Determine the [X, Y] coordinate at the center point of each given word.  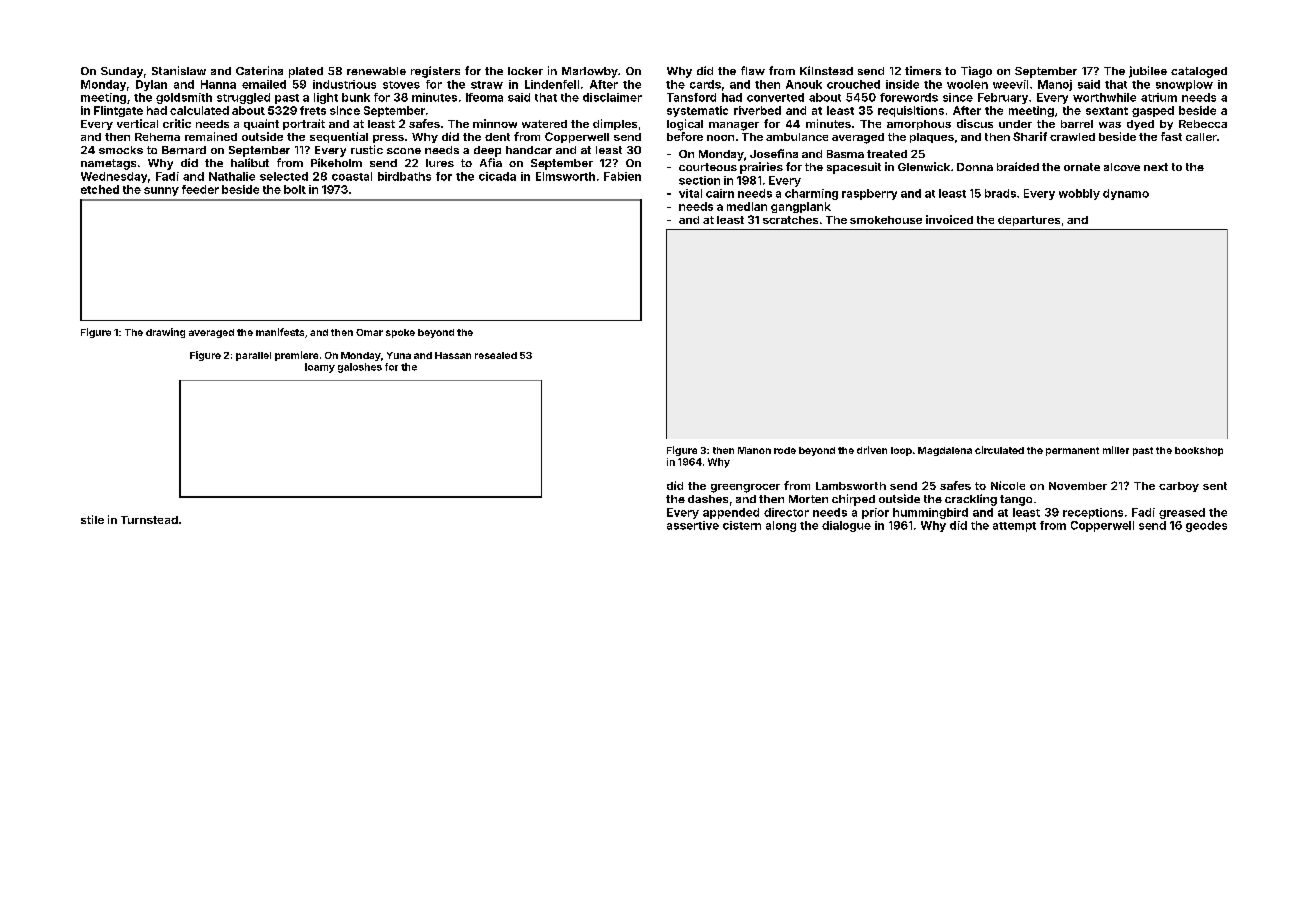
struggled [243, 98]
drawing [165, 333]
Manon [754, 450]
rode [785, 450]
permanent [1072, 451]
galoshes [360, 368]
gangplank [801, 207]
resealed [496, 355]
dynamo [1126, 194]
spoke [400, 333]
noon [720, 138]
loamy [320, 368]
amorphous [919, 125]
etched [100, 189]
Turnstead [149, 520]
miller [1116, 450]
